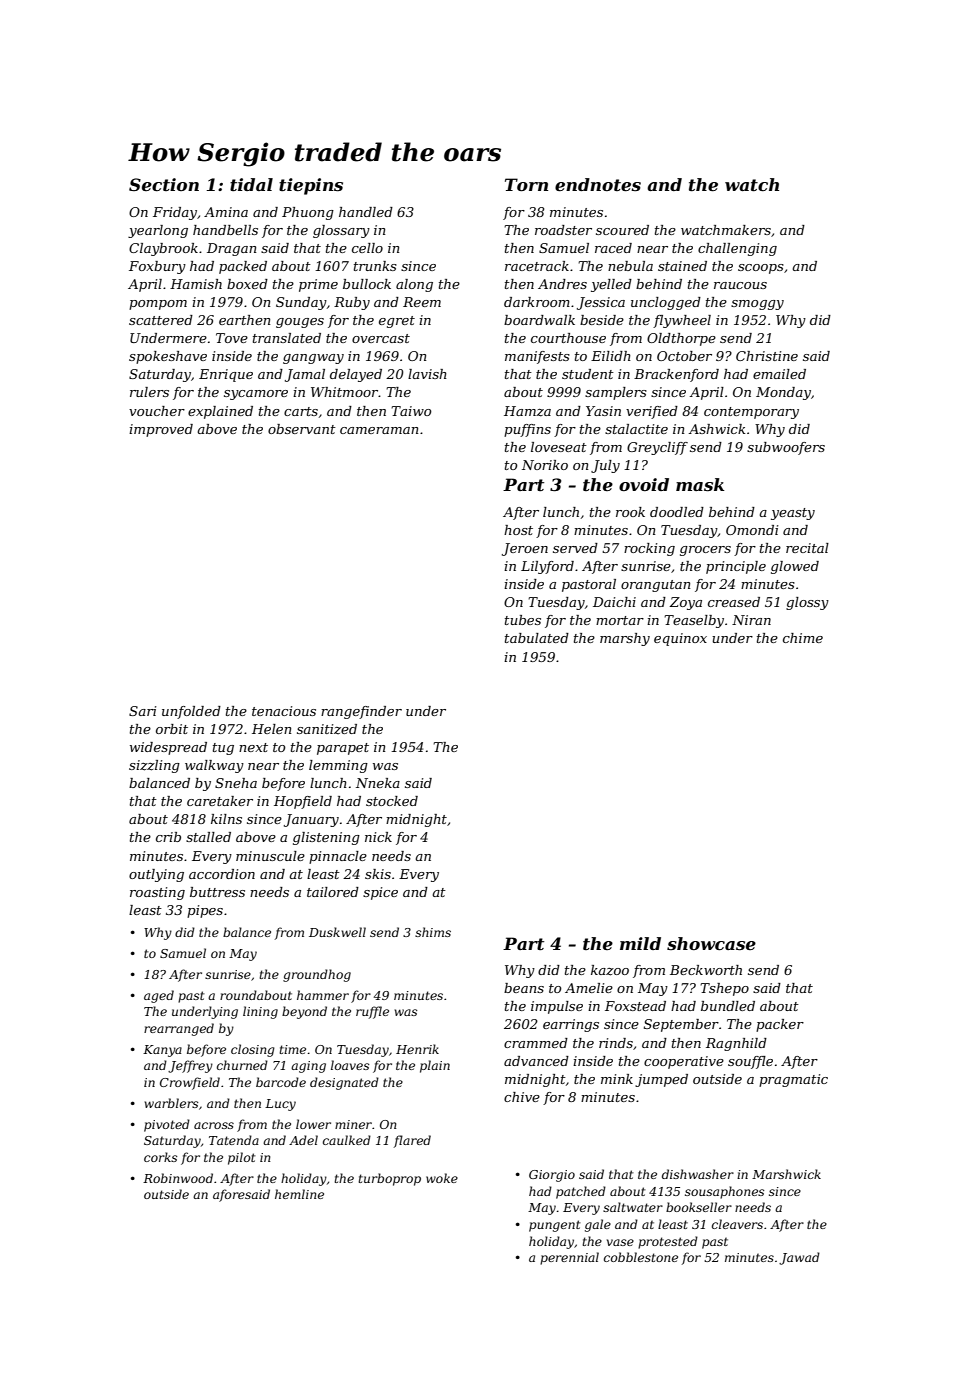 Image resolution: width=965 pixels, height=1397 pixels. I want to click on tabulated, so click(537, 638).
